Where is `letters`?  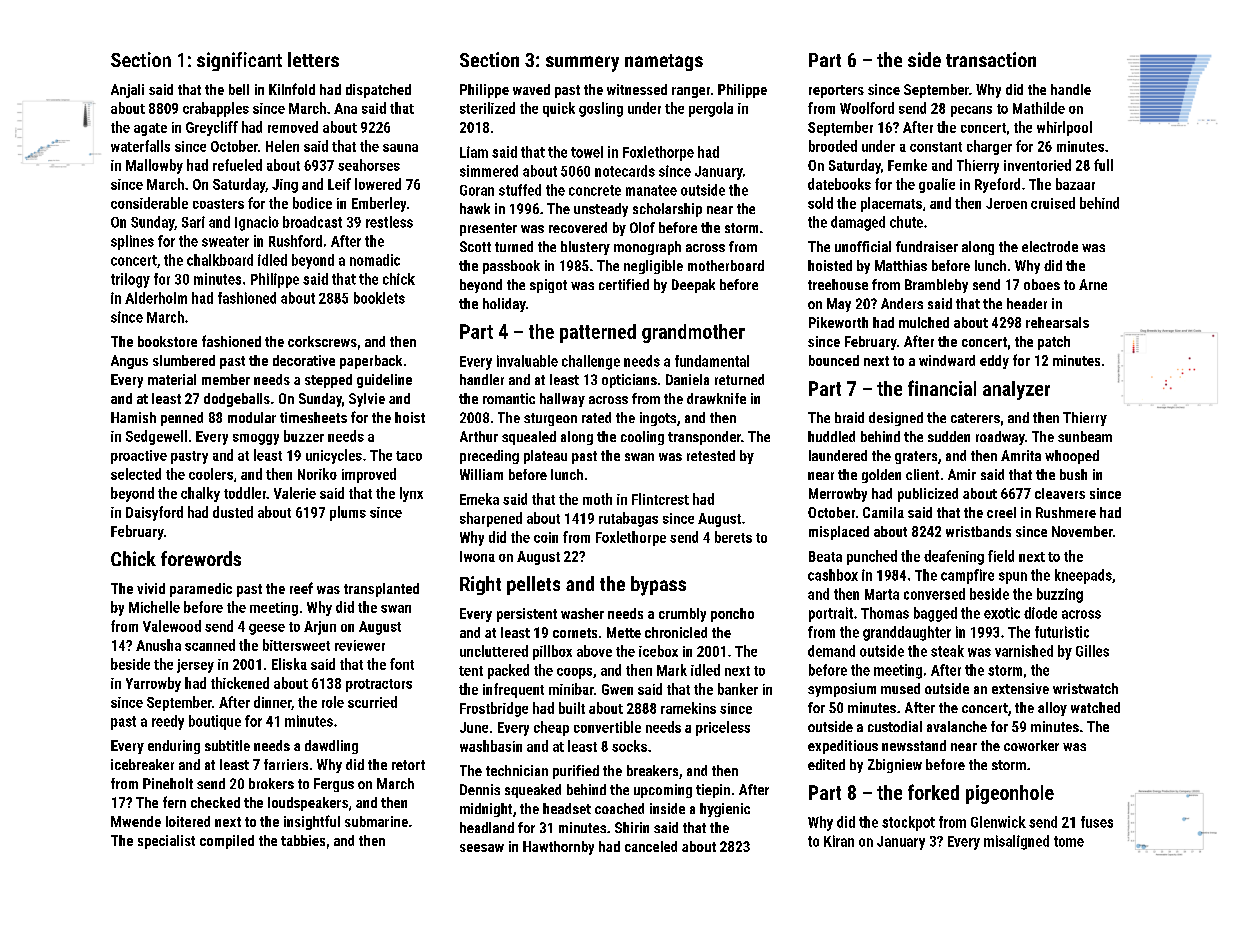 letters is located at coordinates (313, 59).
